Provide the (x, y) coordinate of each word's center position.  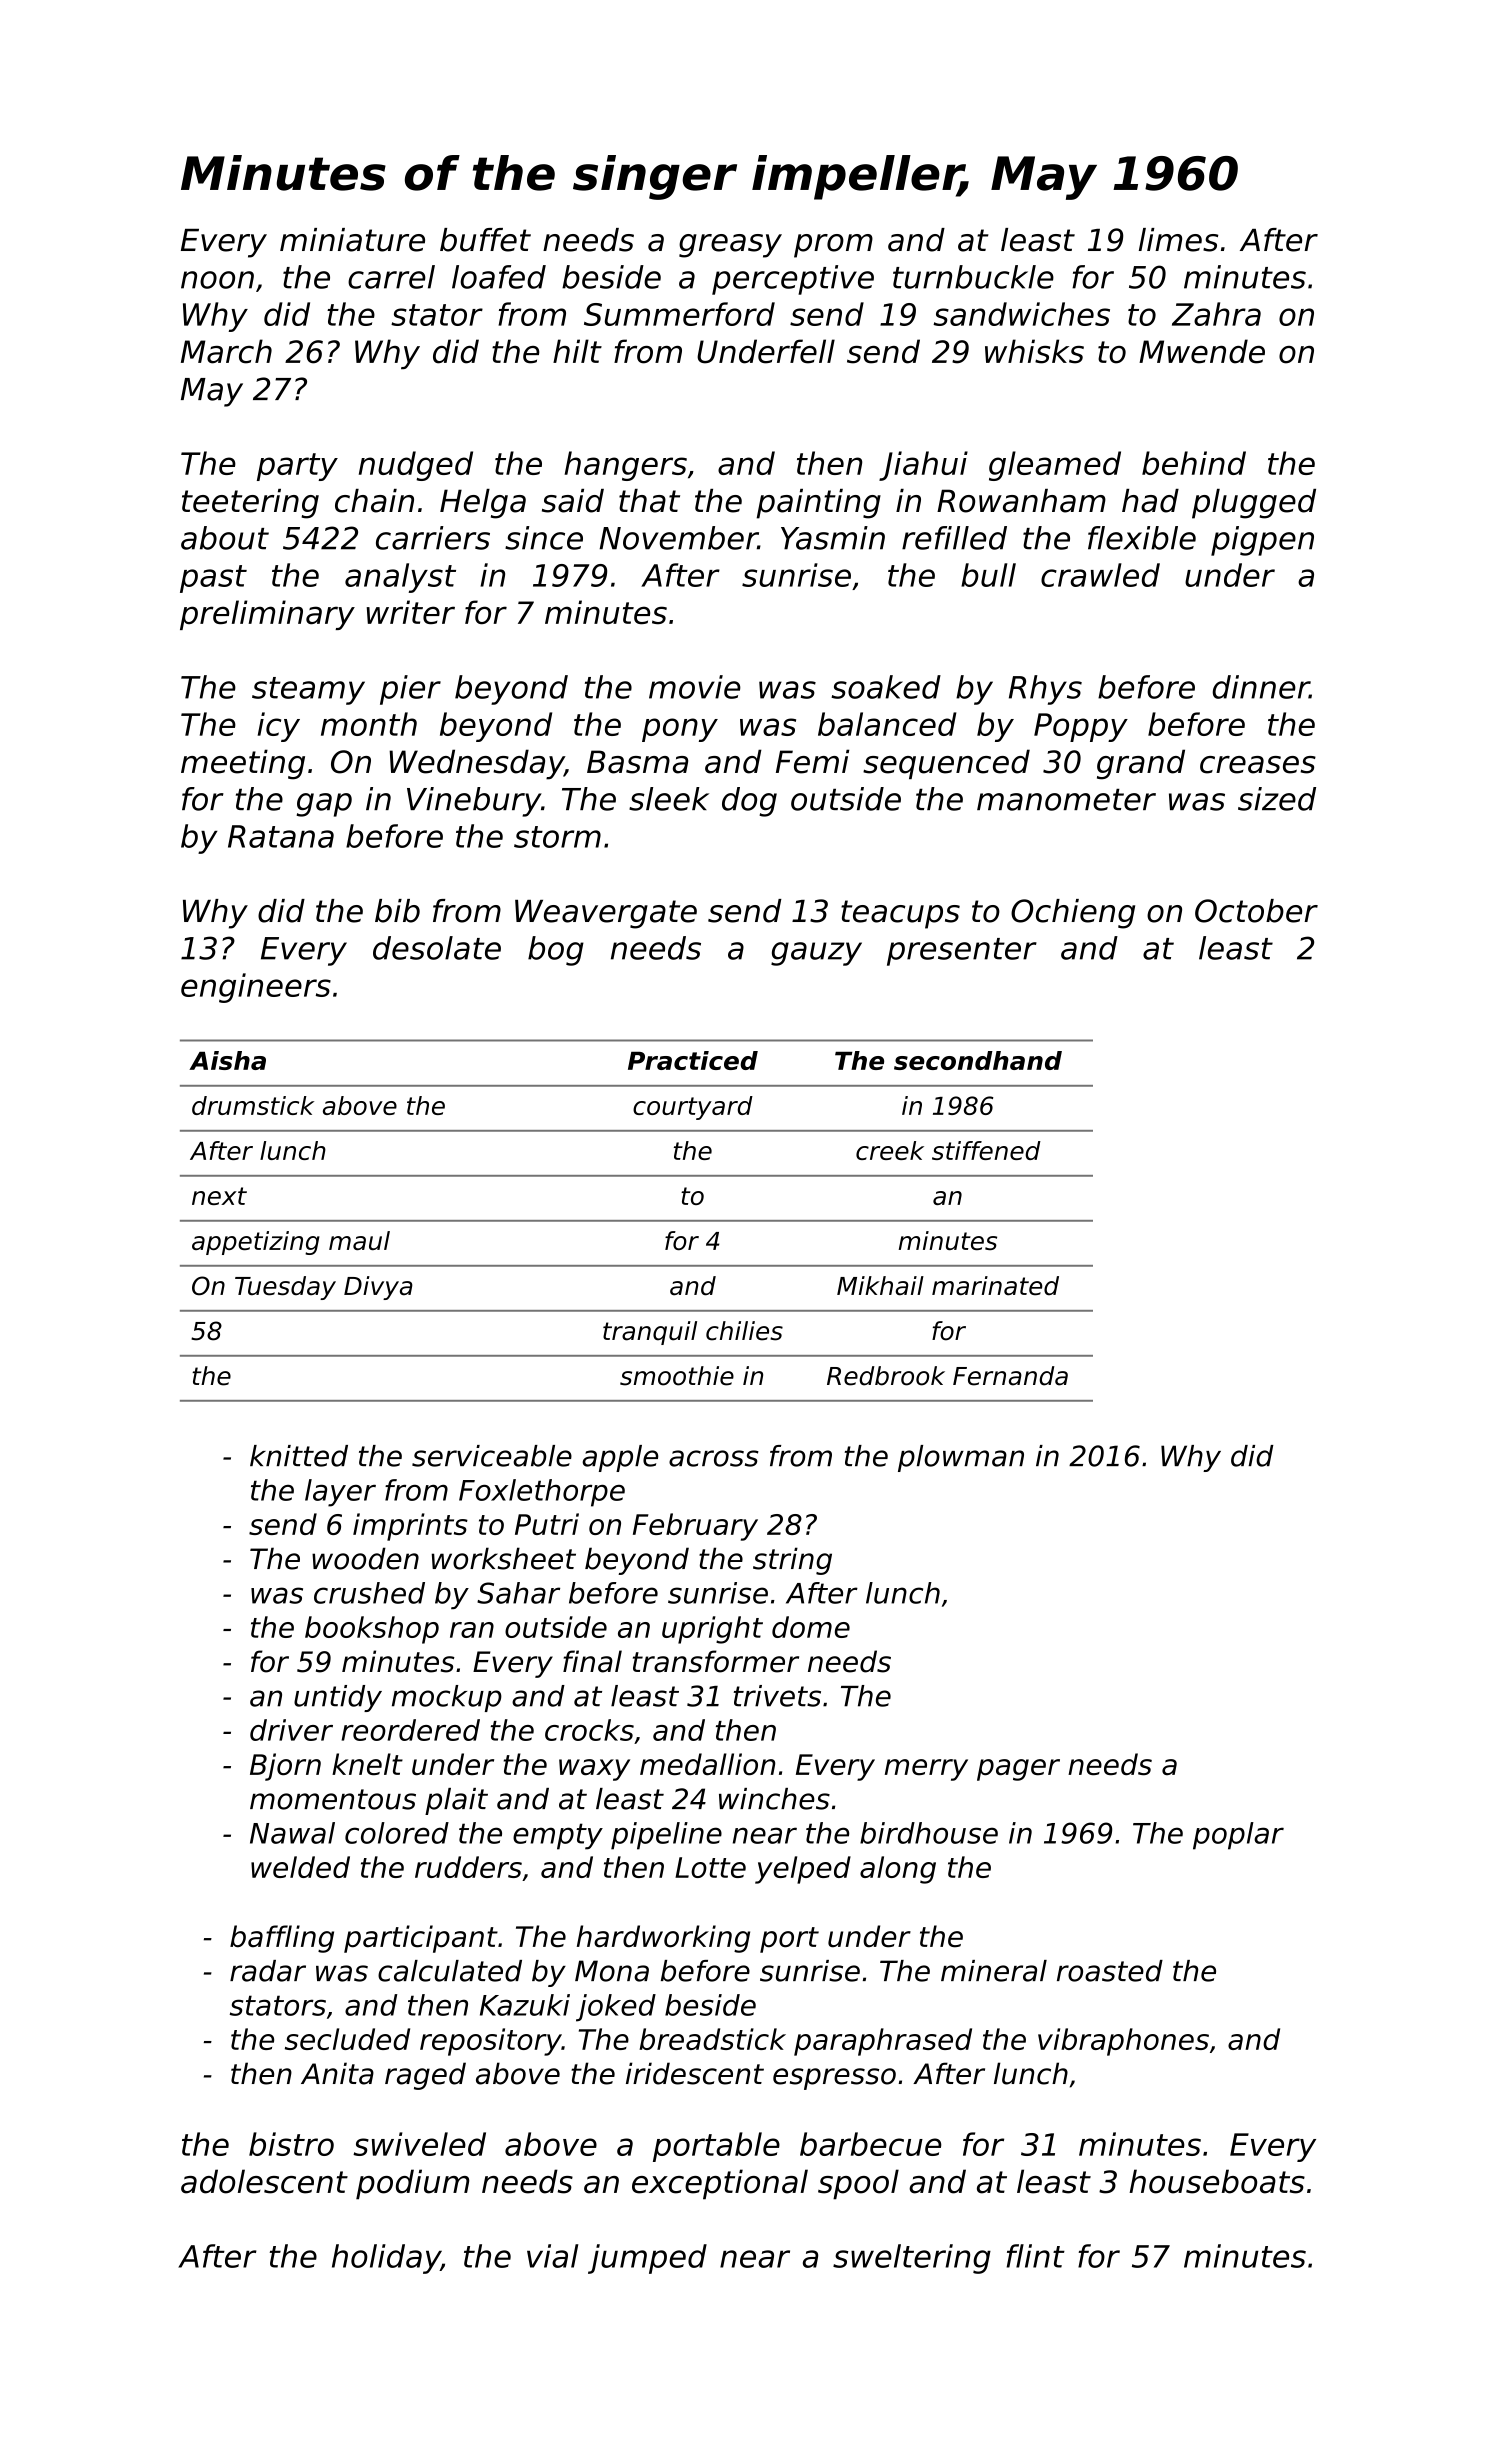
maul (359, 1240)
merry (926, 1770)
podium (412, 2184)
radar (268, 1971)
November (678, 538)
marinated (995, 1286)
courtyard (693, 1108)
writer (411, 612)
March (226, 351)
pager (1018, 1770)
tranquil (650, 1333)
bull (988, 575)
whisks (1034, 351)
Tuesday (285, 1288)
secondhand (978, 1060)
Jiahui (923, 466)
